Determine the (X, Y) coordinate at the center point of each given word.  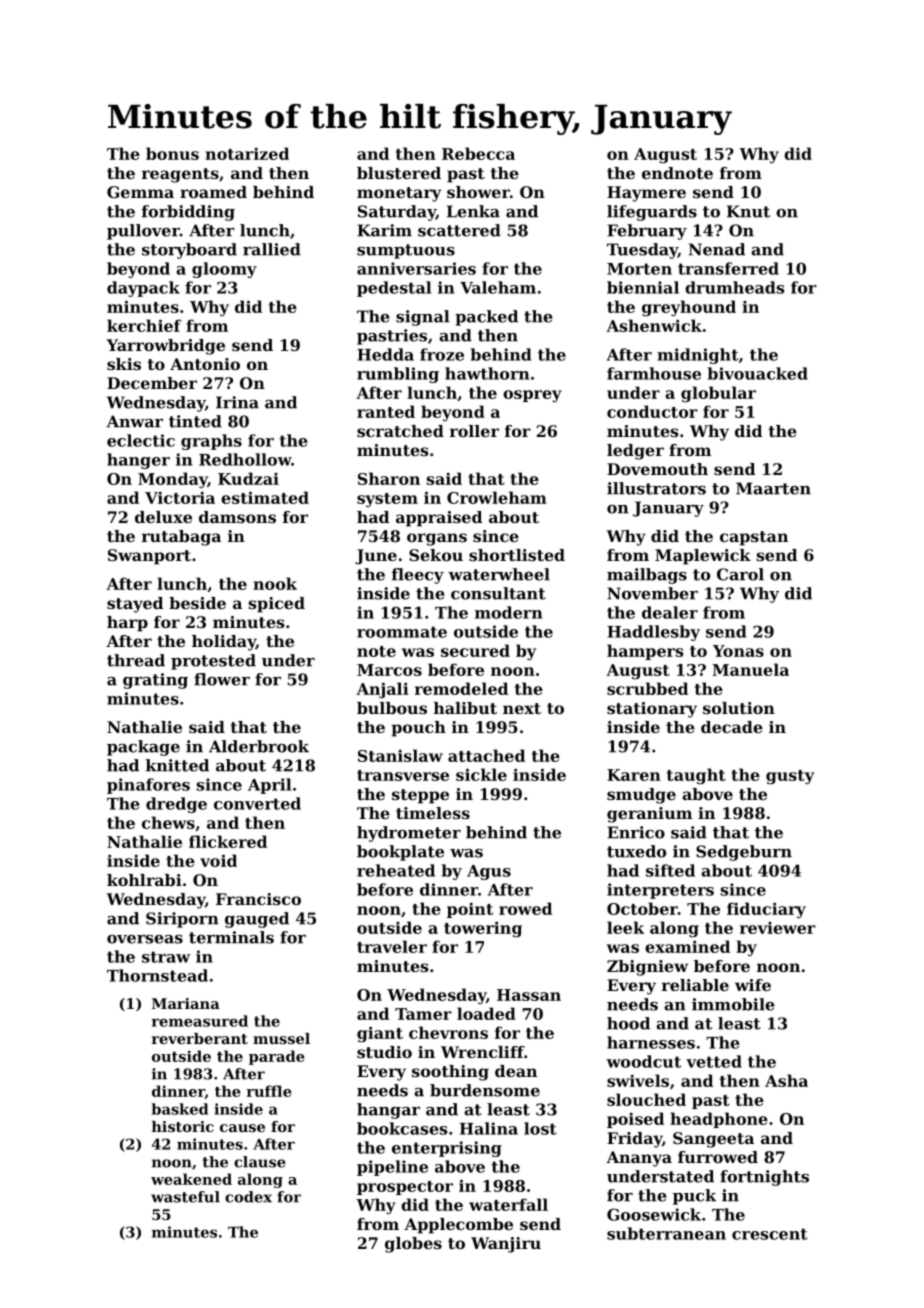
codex (248, 1197)
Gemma (140, 192)
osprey (532, 396)
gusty (790, 777)
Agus (489, 872)
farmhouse (654, 373)
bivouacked (758, 373)
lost (540, 1128)
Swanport (149, 557)
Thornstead (157, 975)
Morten (639, 269)
